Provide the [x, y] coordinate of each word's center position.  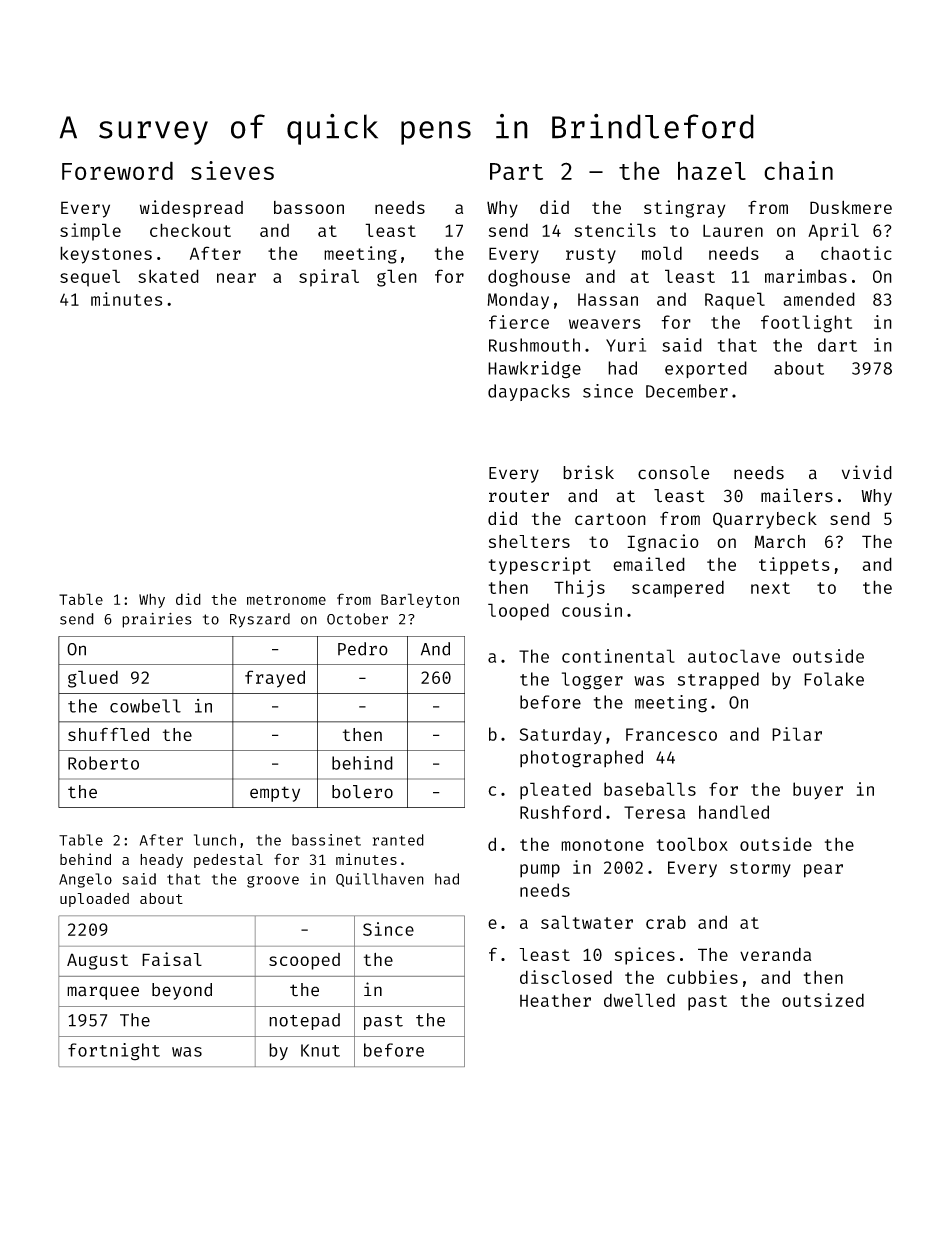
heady [161, 861]
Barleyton [420, 600]
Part [516, 171]
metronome [286, 600]
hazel [712, 170]
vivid [867, 472]
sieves [232, 170]
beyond [182, 991]
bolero [362, 792]
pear [823, 871]
